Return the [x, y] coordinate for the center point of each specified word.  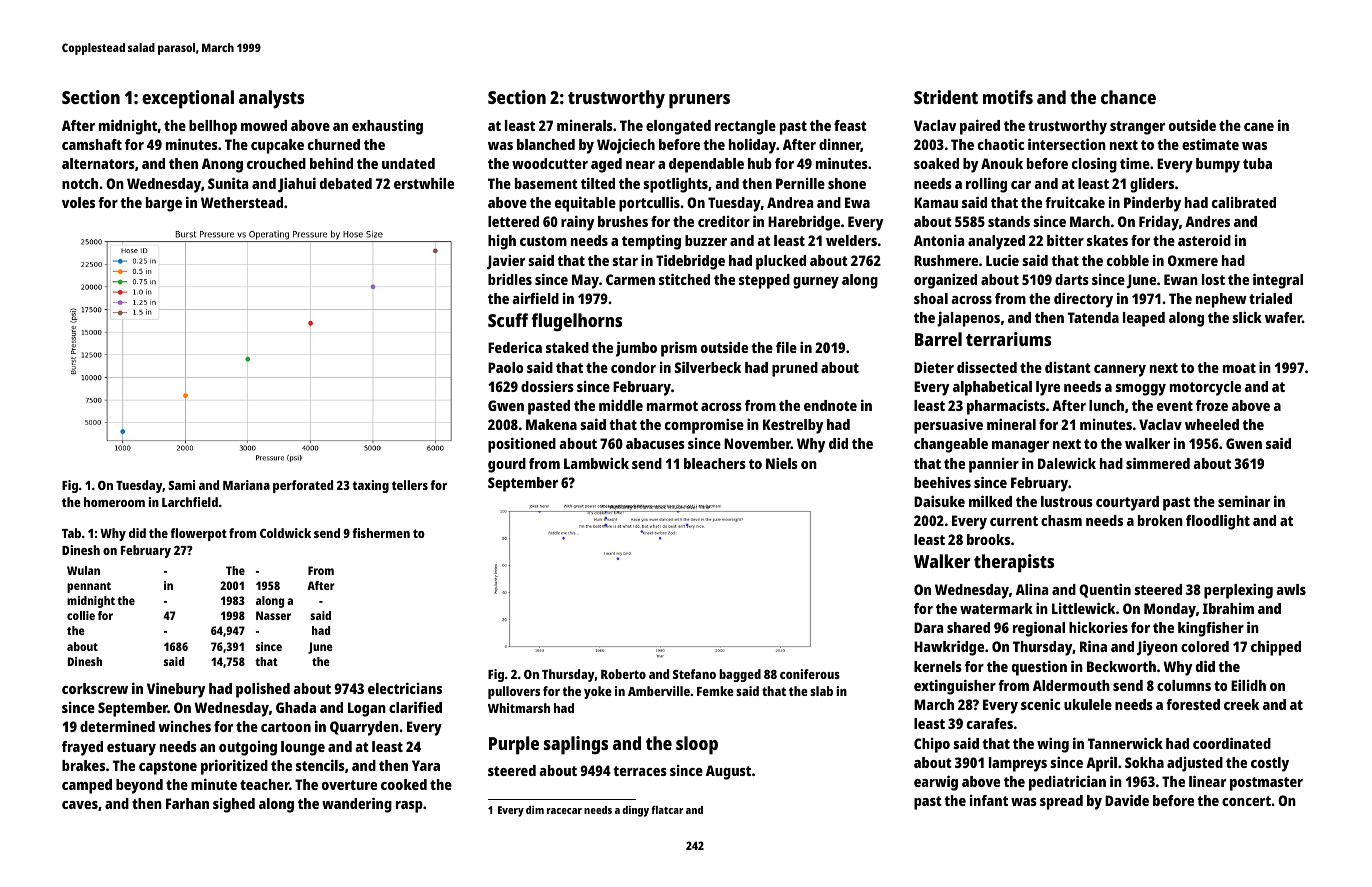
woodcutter [550, 163]
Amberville [659, 691]
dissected [987, 367]
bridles [510, 279]
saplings [576, 745]
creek [1241, 704]
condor [633, 367]
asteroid [1204, 240]
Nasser [273, 615]
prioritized [234, 767]
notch [80, 183]
